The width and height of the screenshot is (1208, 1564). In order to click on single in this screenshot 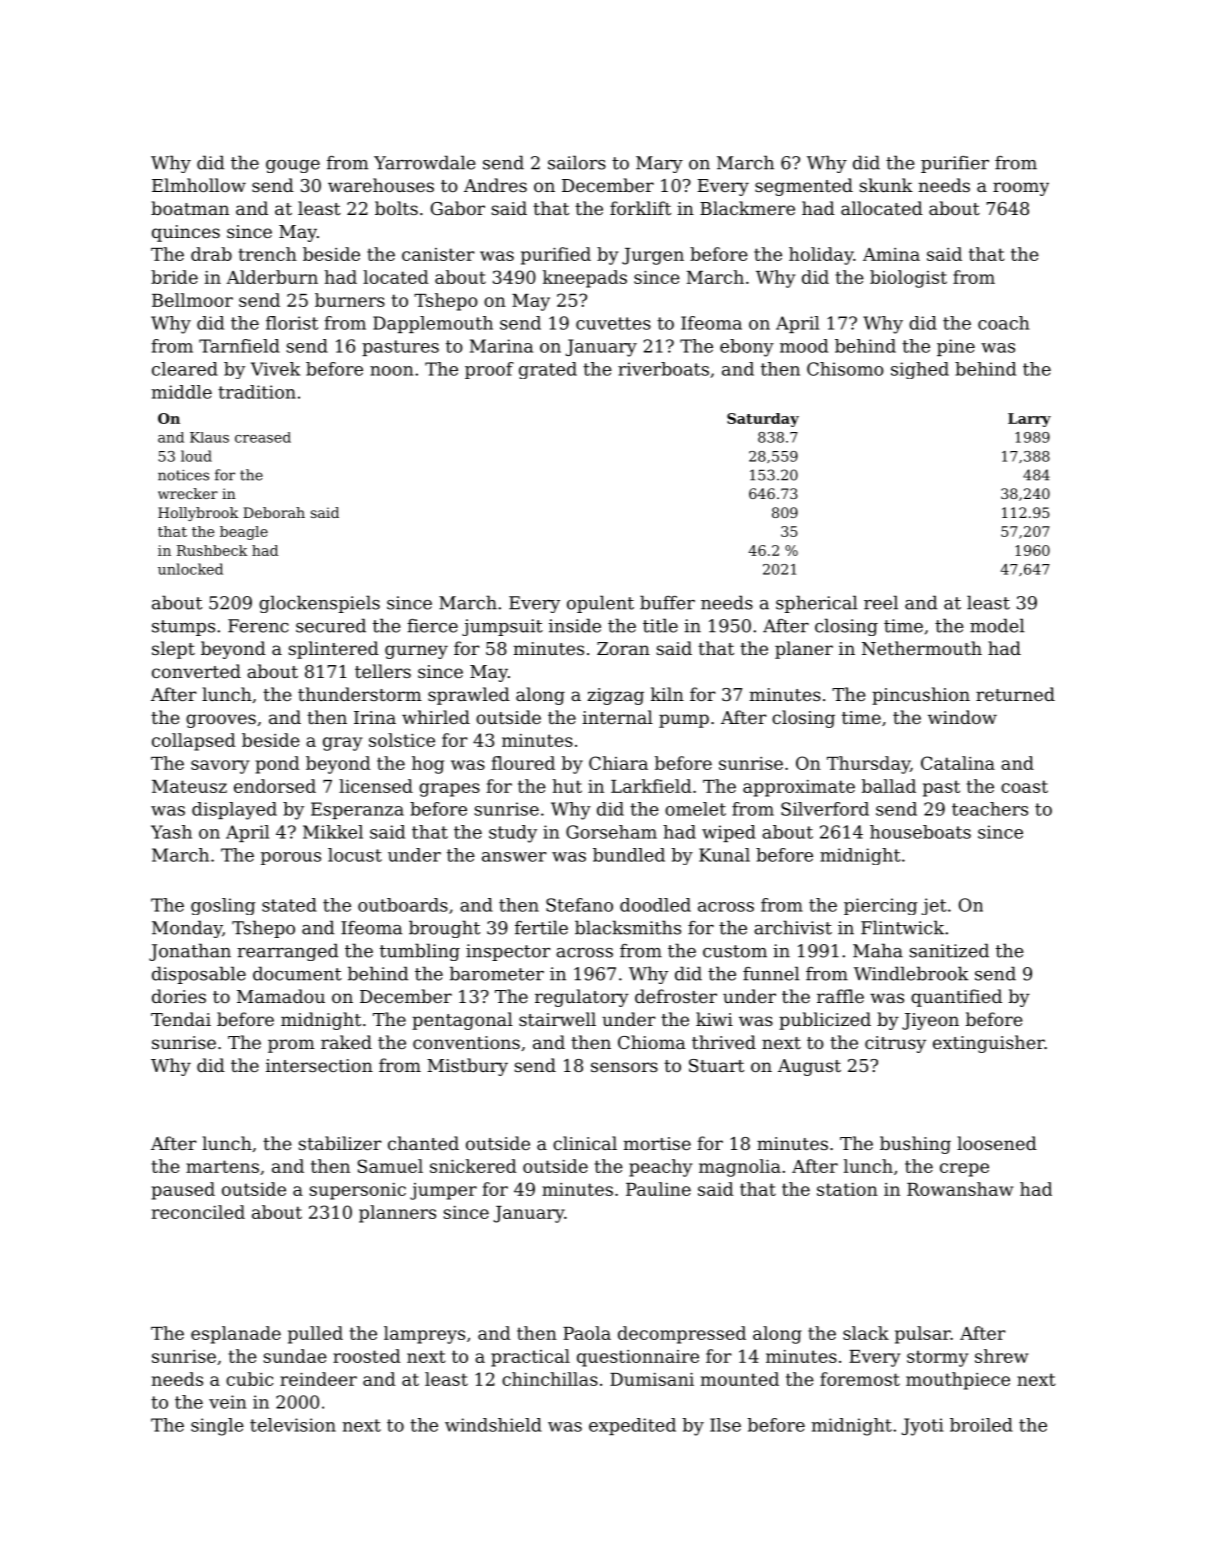, I will do `click(217, 1427)`.
